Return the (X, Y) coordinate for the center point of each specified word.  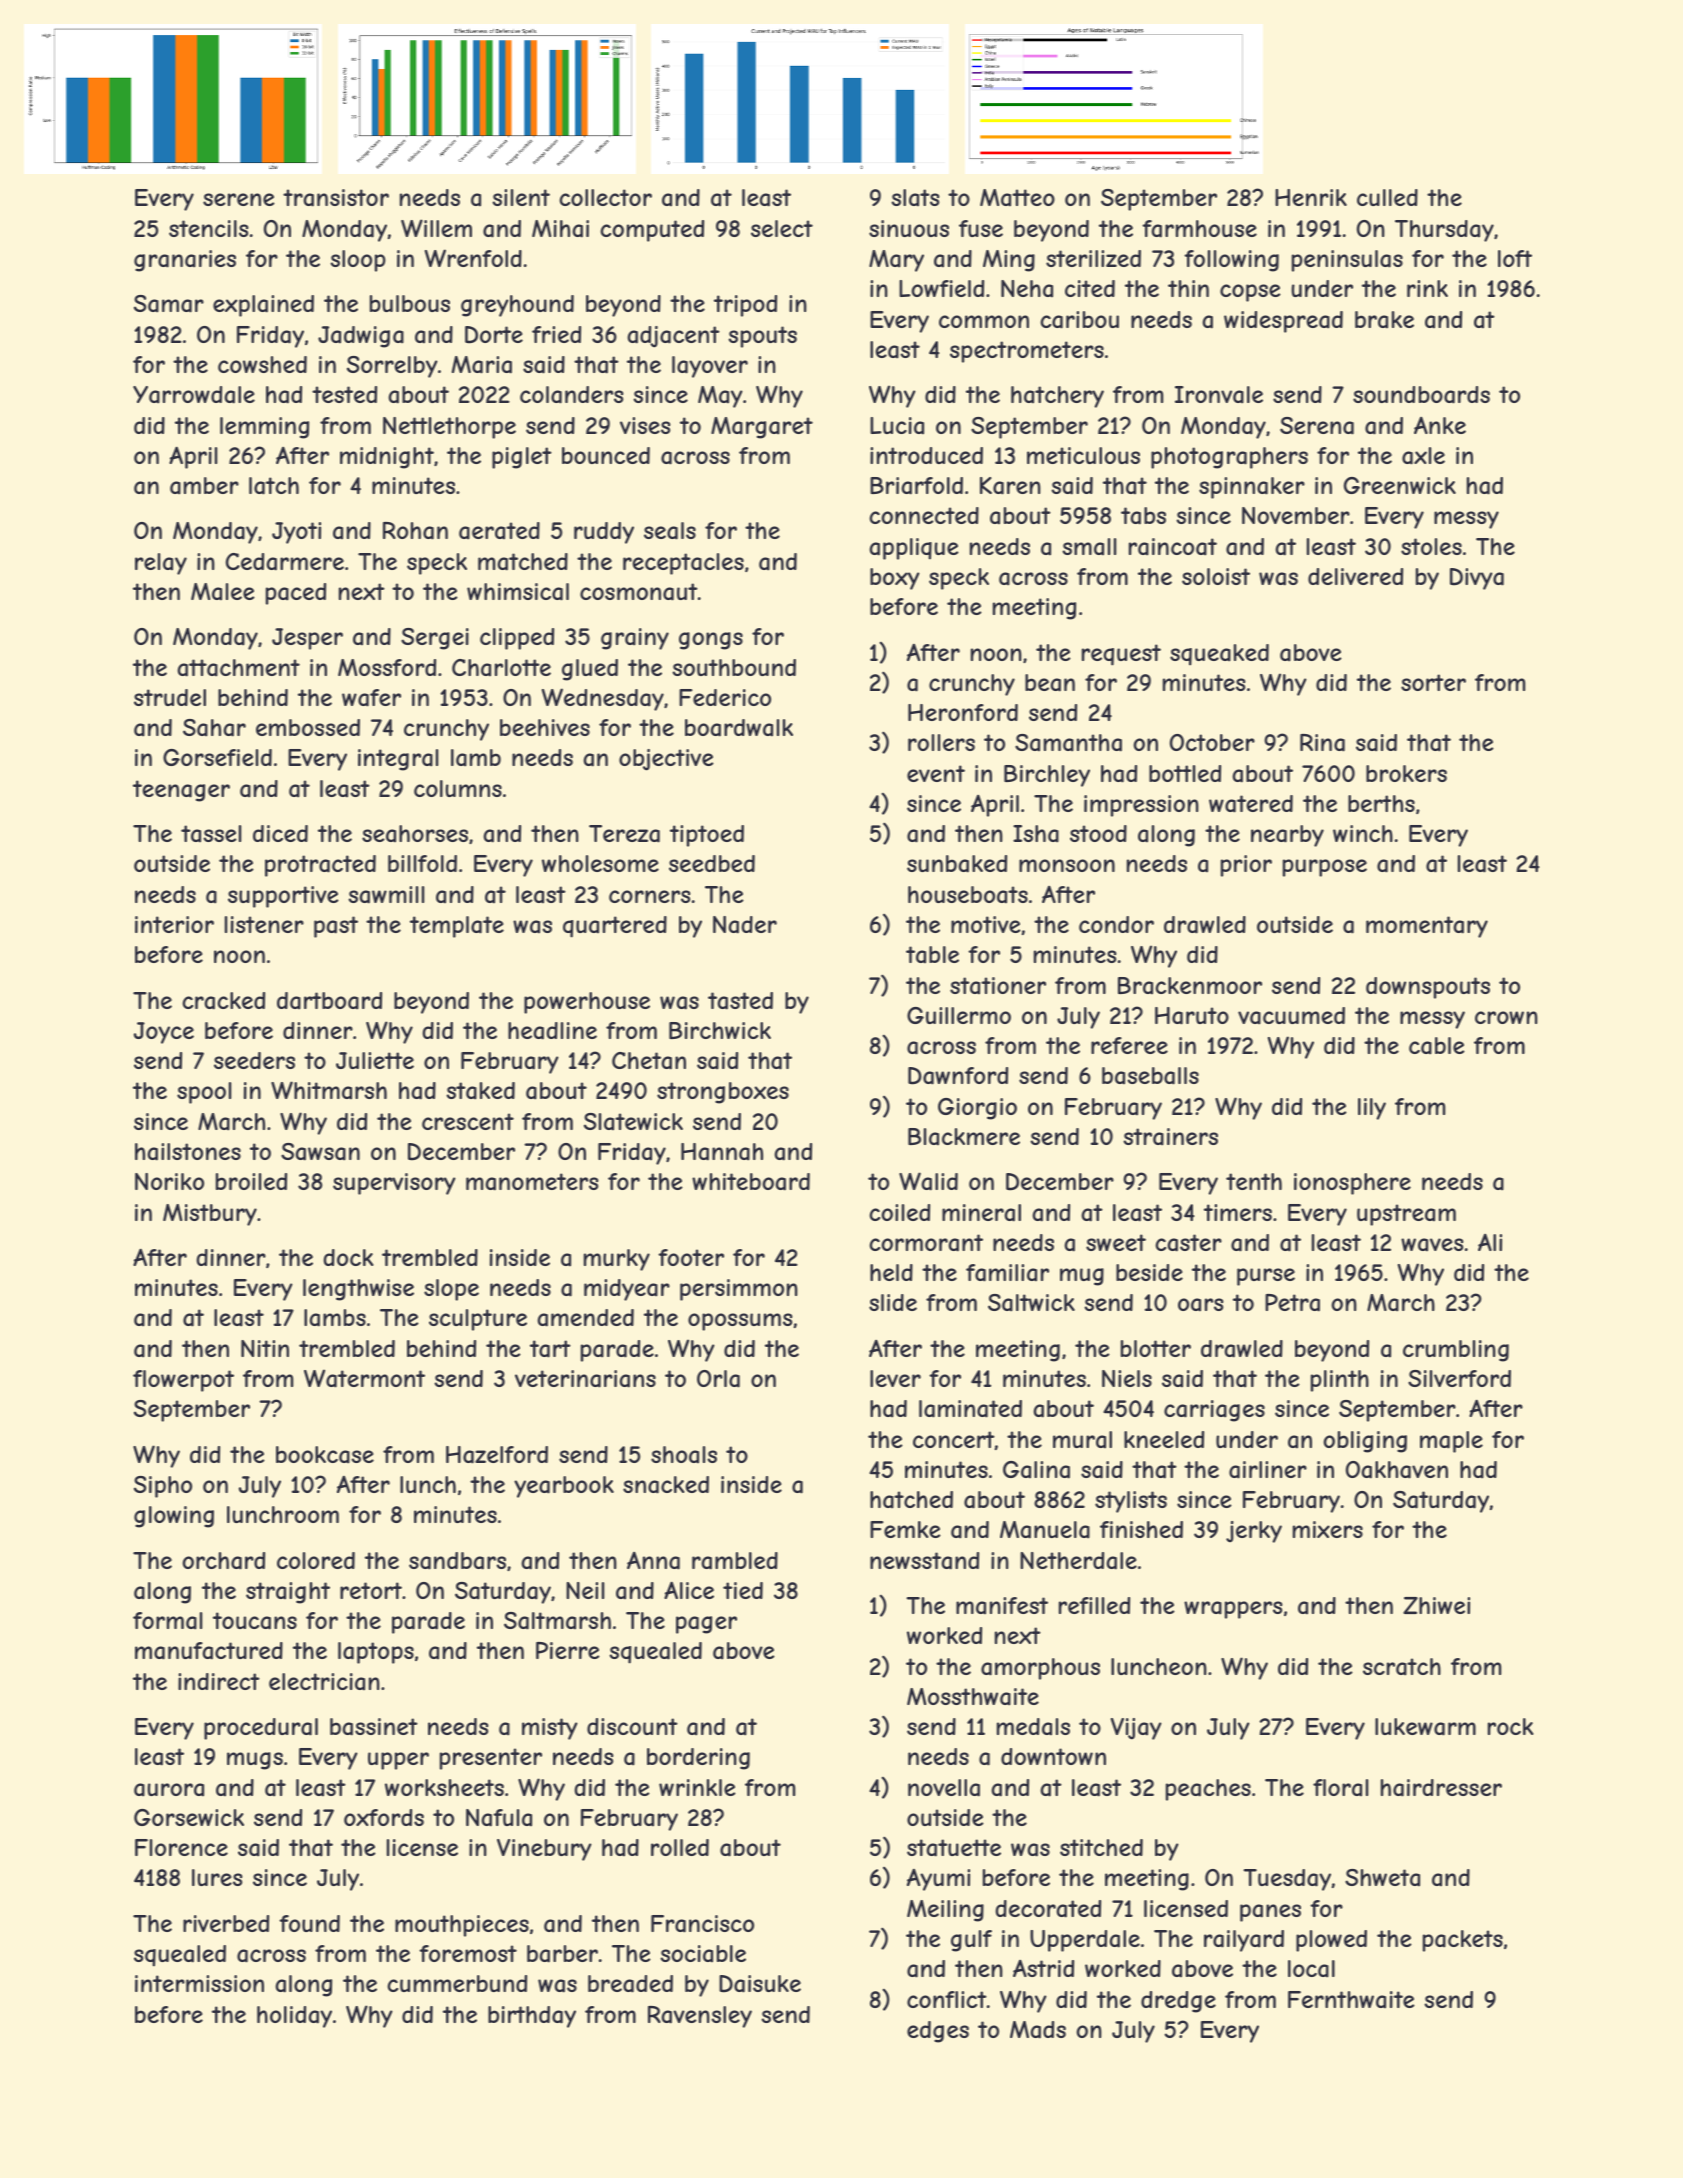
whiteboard (751, 1182)
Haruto (1192, 1016)
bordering (698, 1759)
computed (652, 231)
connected (924, 515)
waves (1432, 1245)
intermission (199, 1983)
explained (263, 306)
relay (161, 564)
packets (1463, 1941)
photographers (1229, 458)
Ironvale (1219, 395)
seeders (254, 1060)
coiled (899, 1212)
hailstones (188, 1152)
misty (550, 1729)
